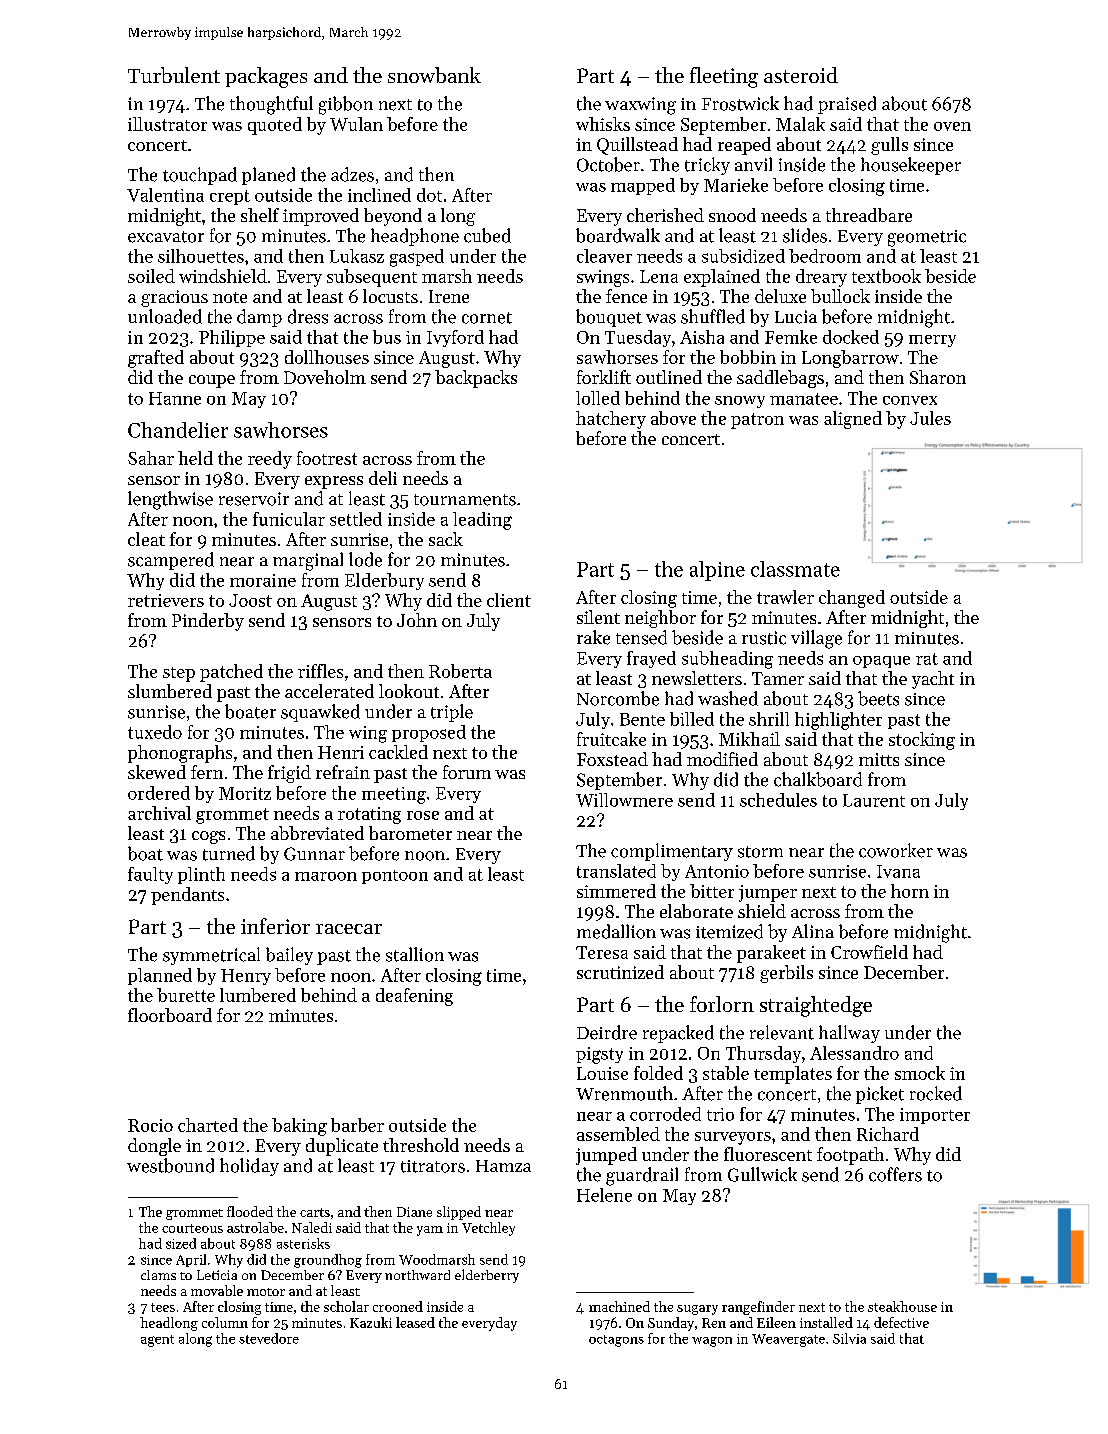 The height and width of the document is (1434, 1108). Describe the element at coordinates (327, 458) in the document. I see `footrest` at that location.
